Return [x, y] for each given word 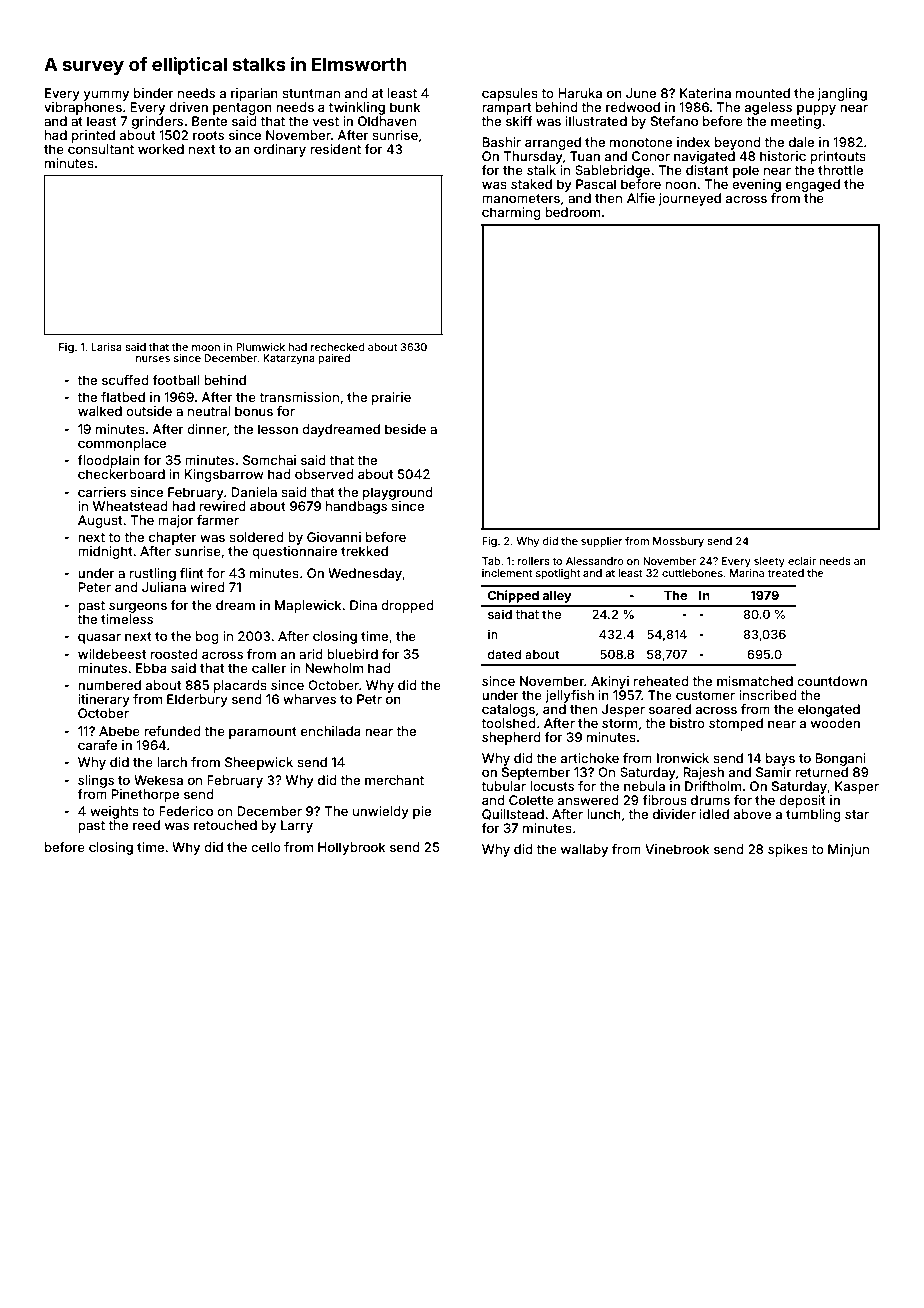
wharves [309, 699]
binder [154, 93]
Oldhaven [387, 121]
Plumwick [260, 347]
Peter [94, 587]
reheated [661, 681]
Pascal [596, 184]
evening [756, 185]
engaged [813, 185]
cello [266, 847]
